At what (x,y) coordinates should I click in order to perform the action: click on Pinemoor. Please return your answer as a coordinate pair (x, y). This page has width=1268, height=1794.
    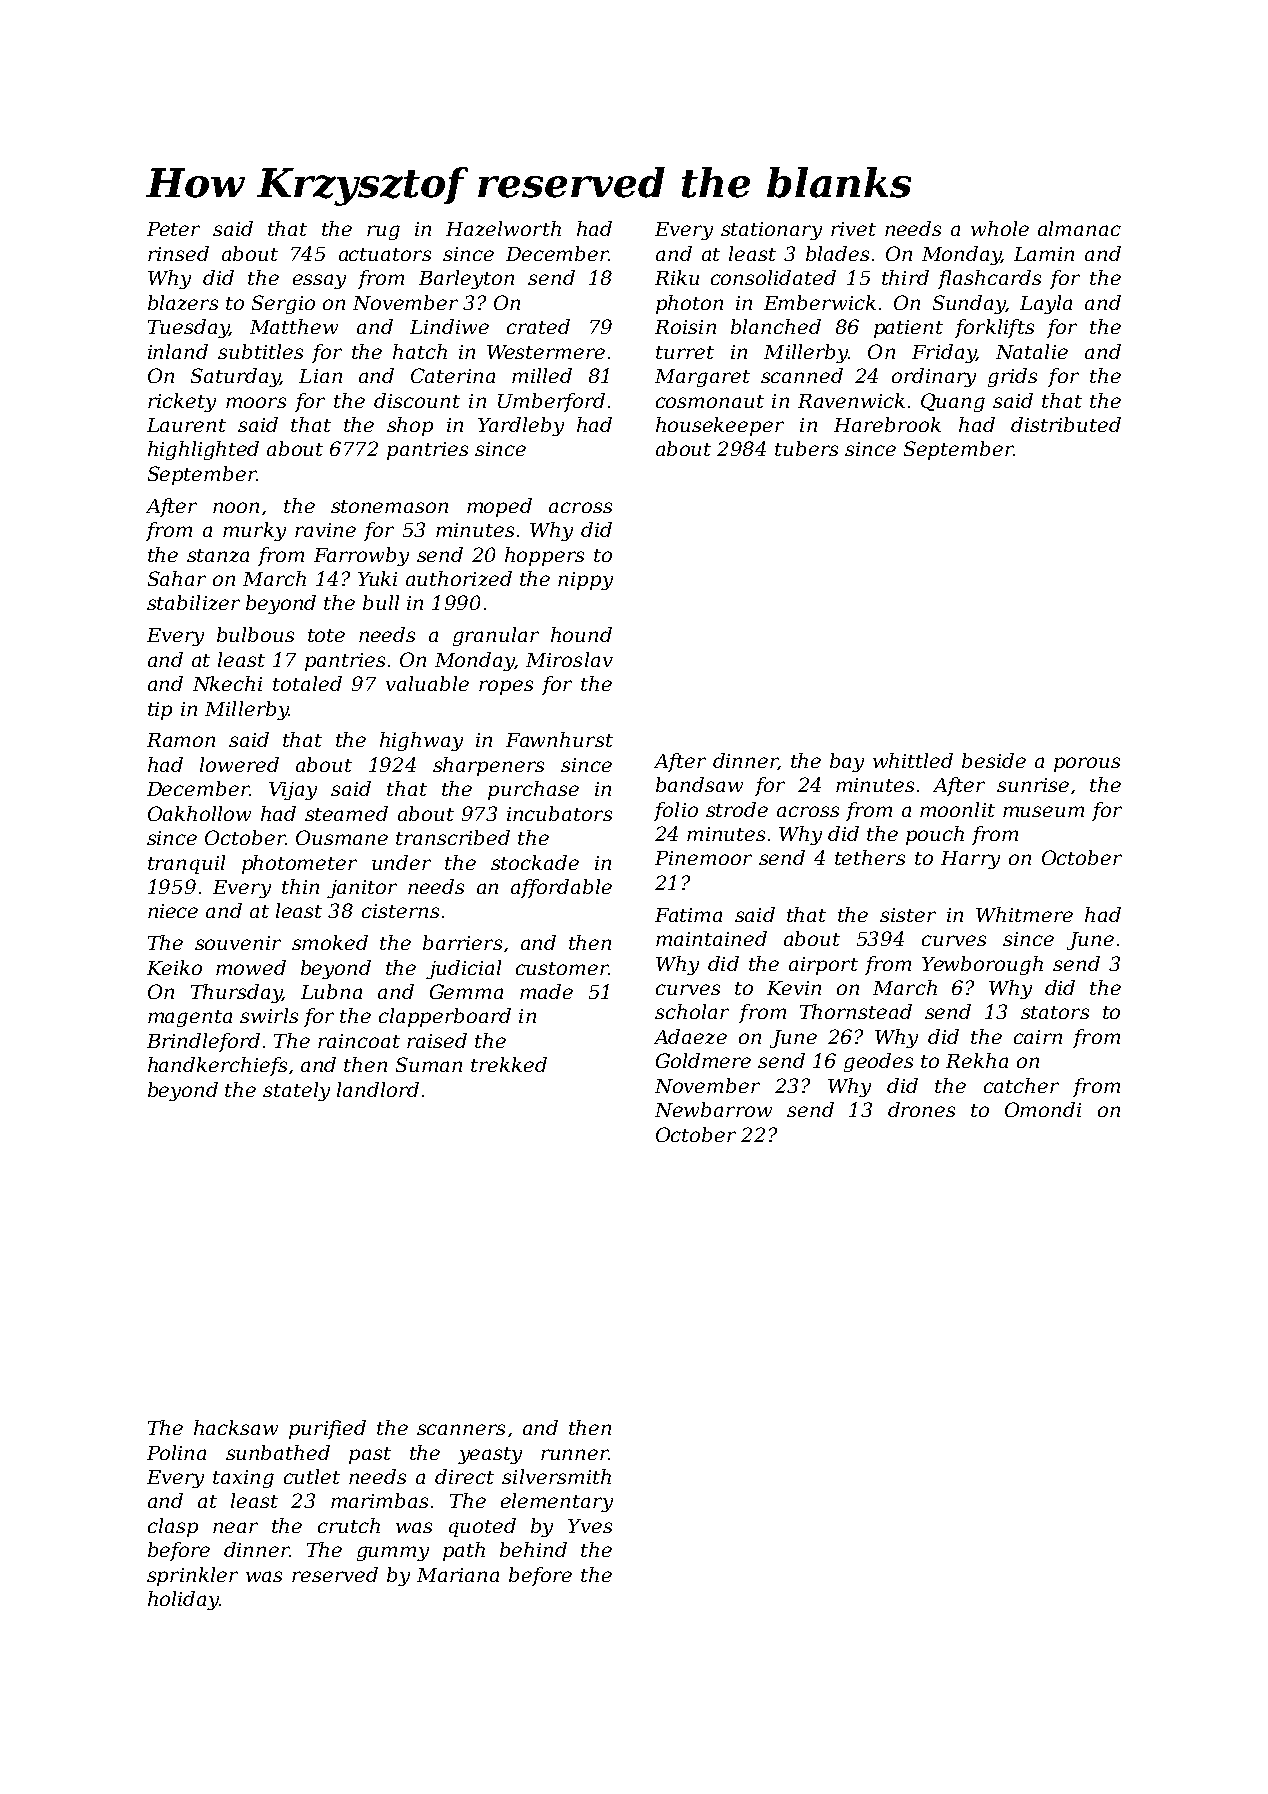
    Looking at the image, I should click on (703, 858).
